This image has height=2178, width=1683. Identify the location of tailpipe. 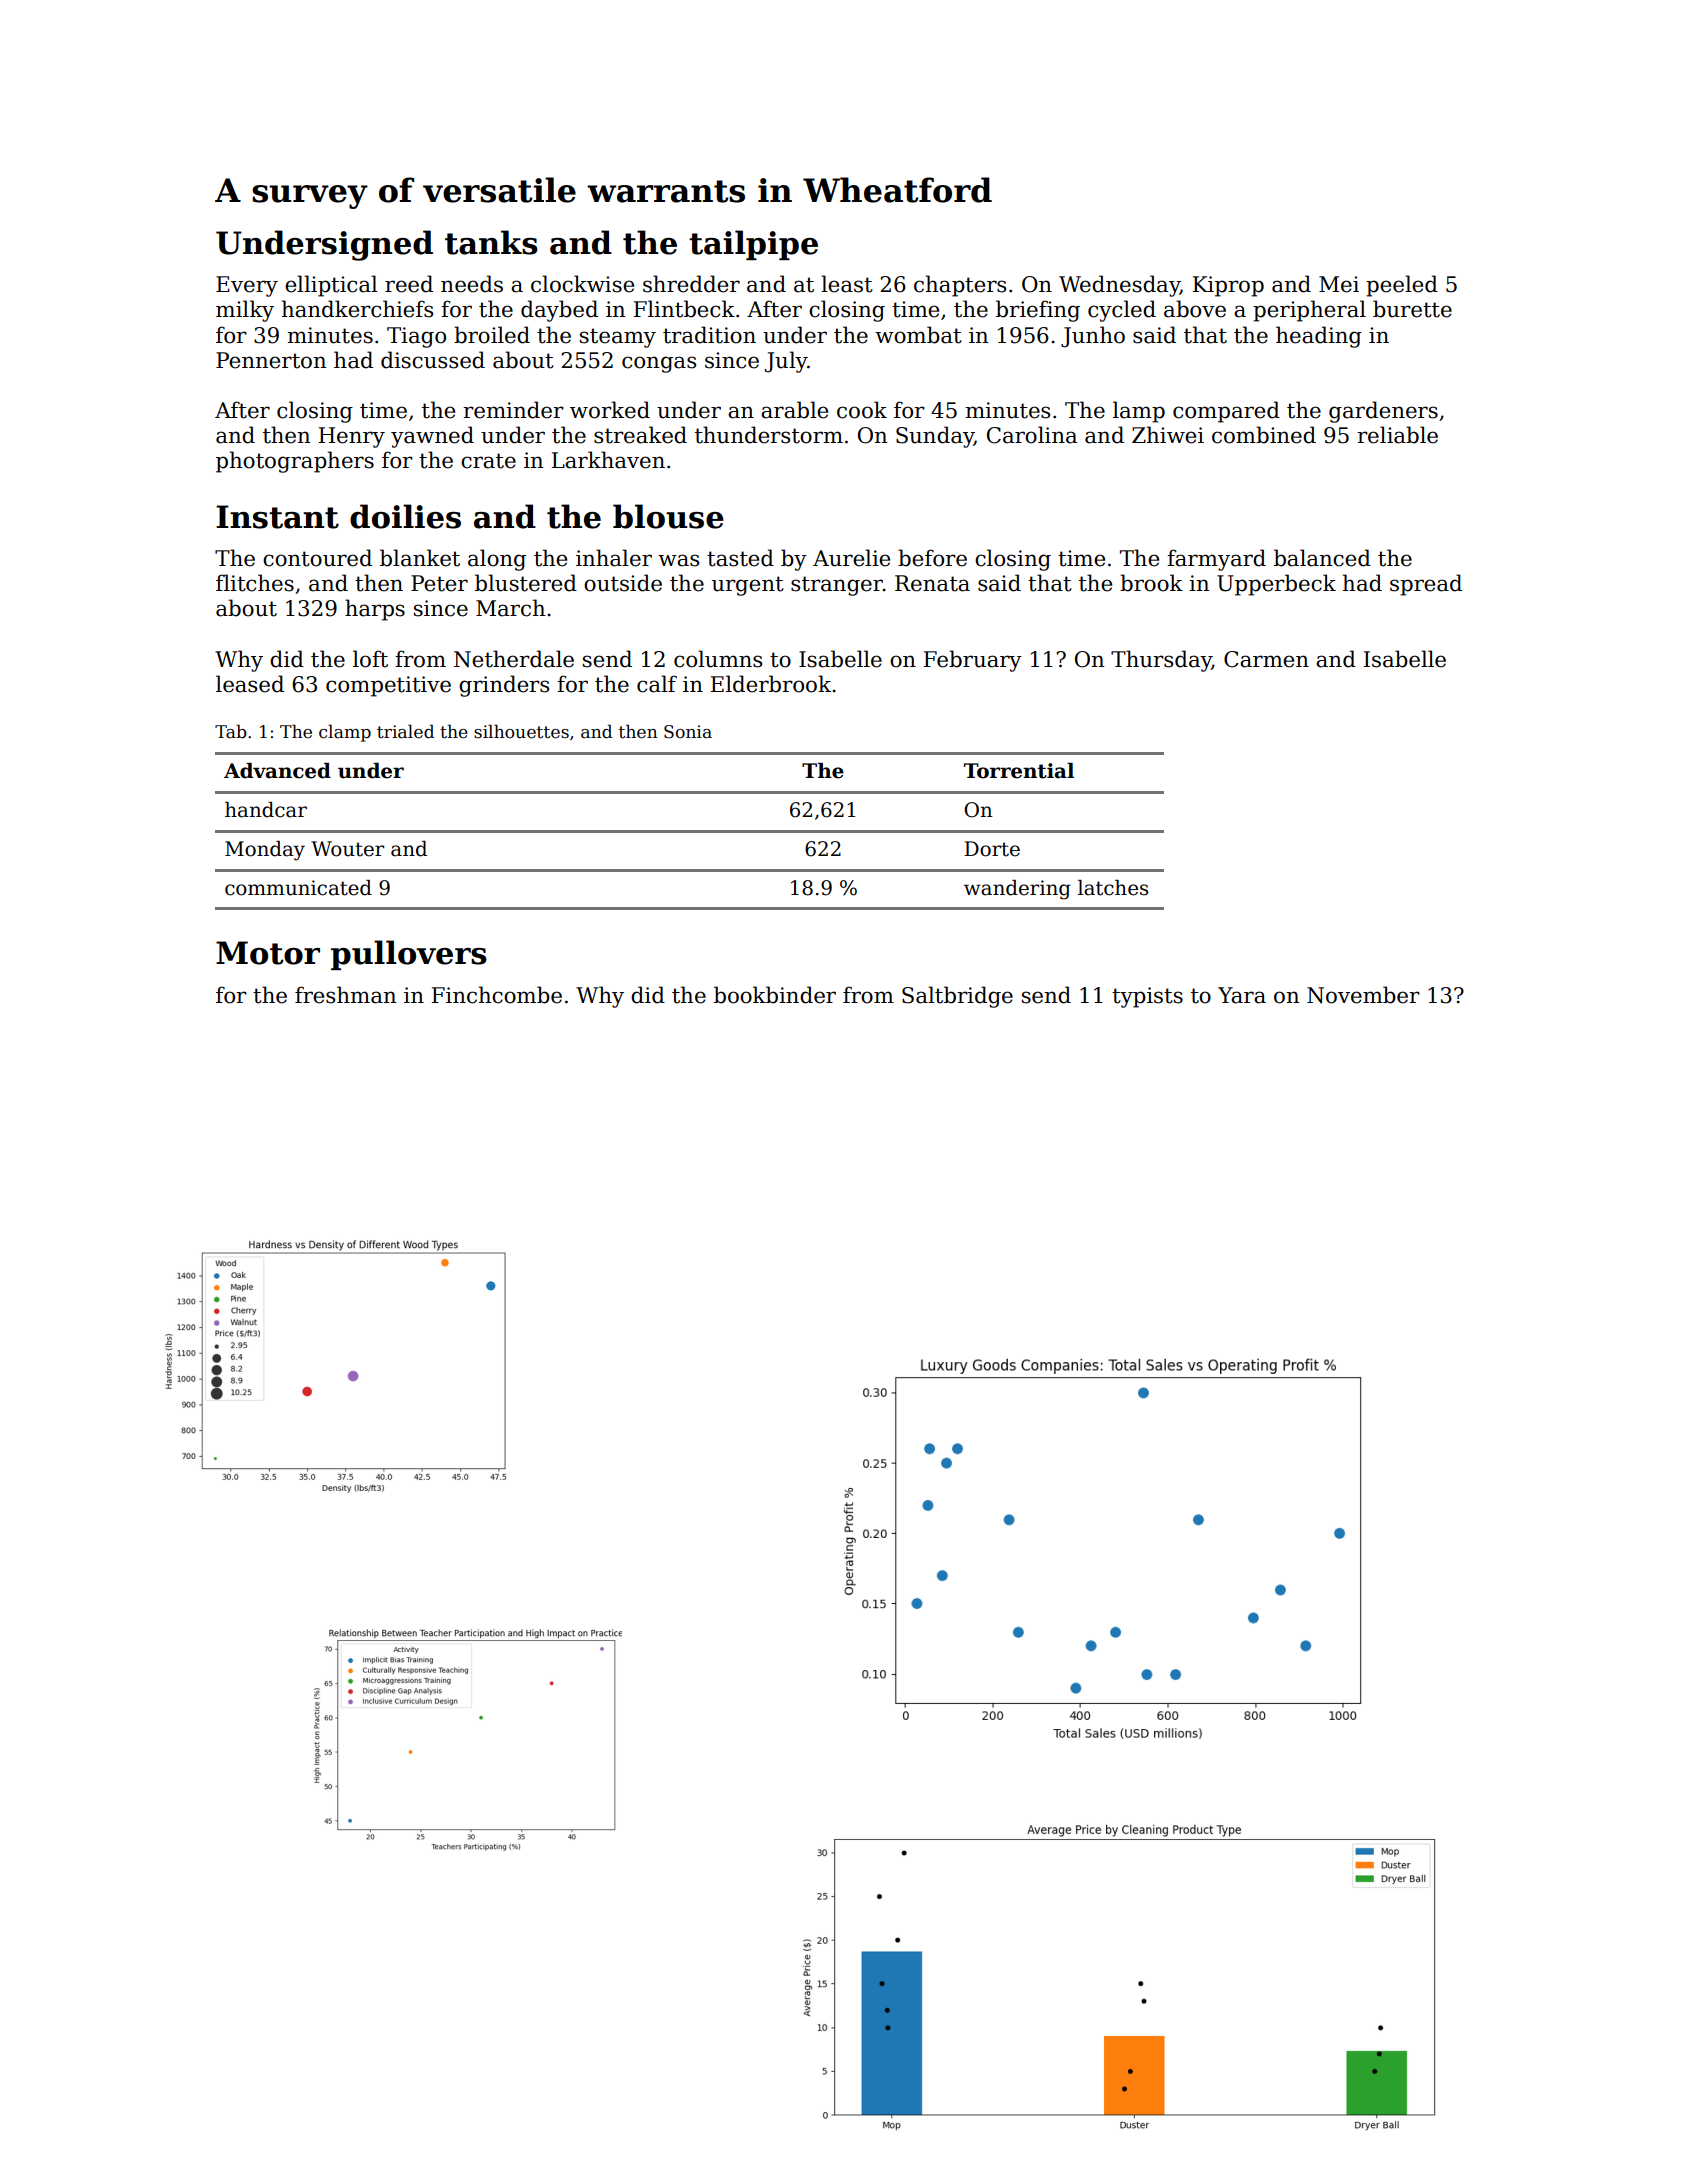
(753, 245).
